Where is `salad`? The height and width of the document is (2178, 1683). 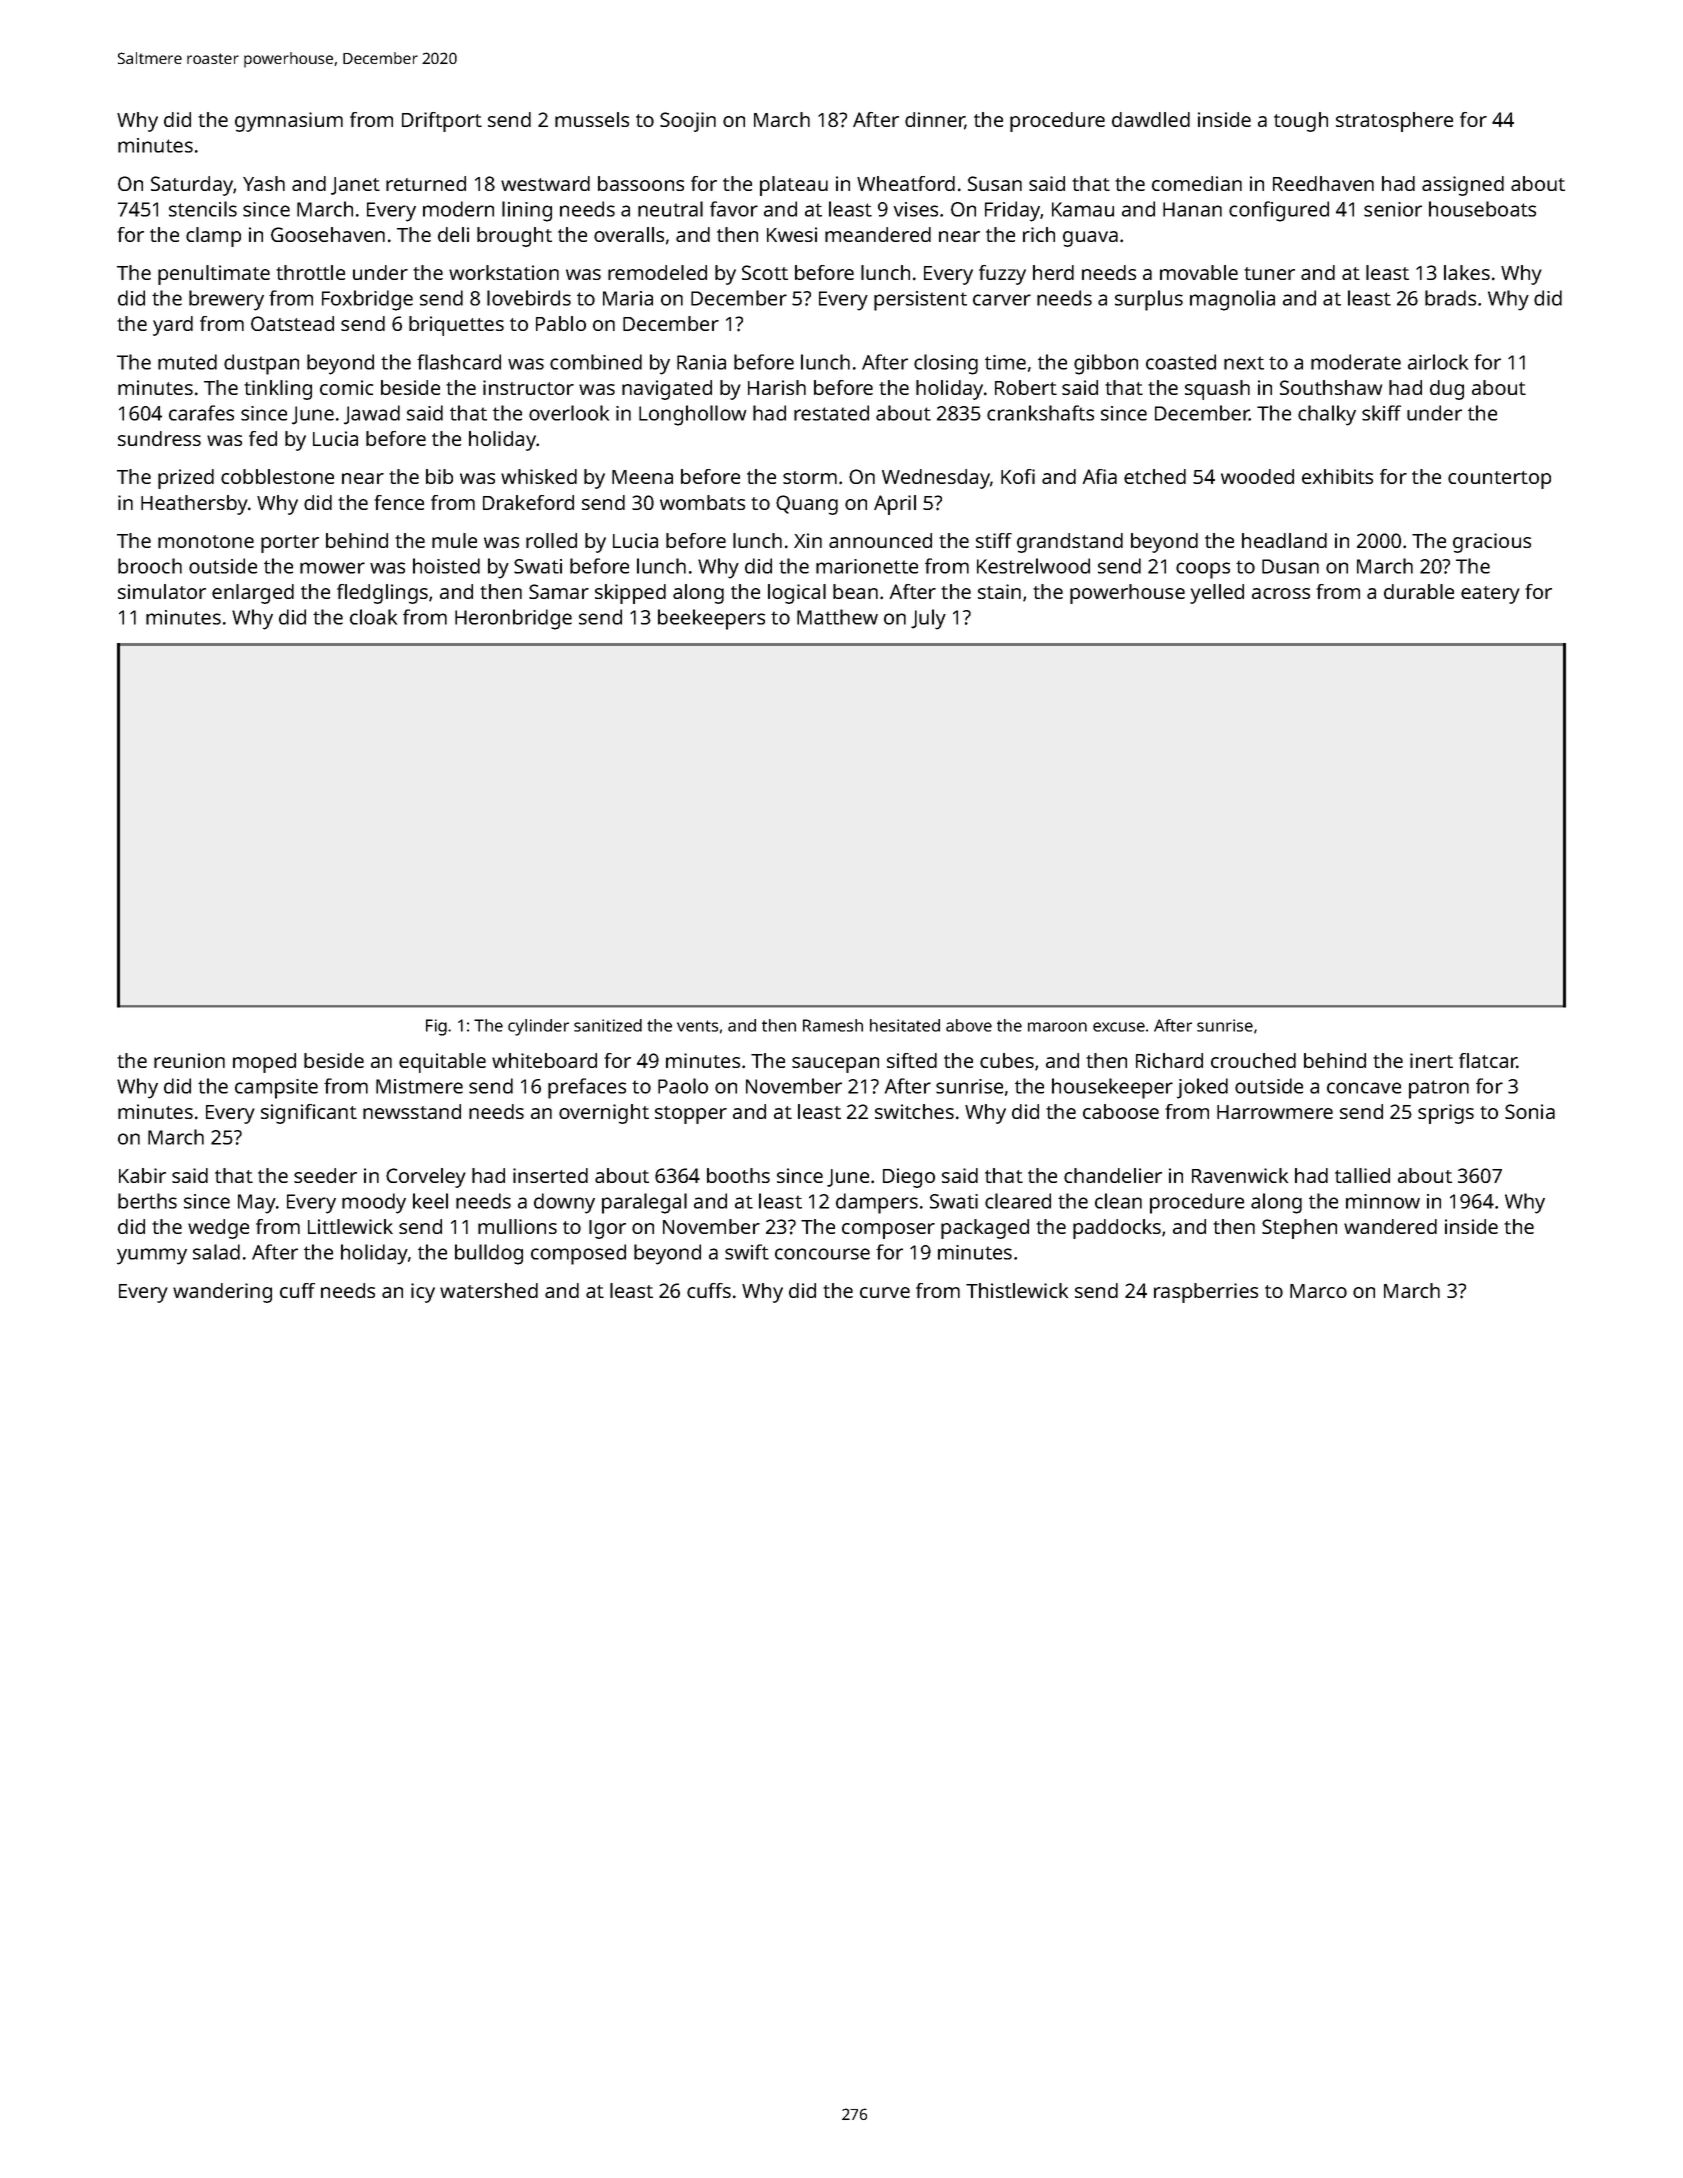
salad is located at coordinates (216, 1252).
